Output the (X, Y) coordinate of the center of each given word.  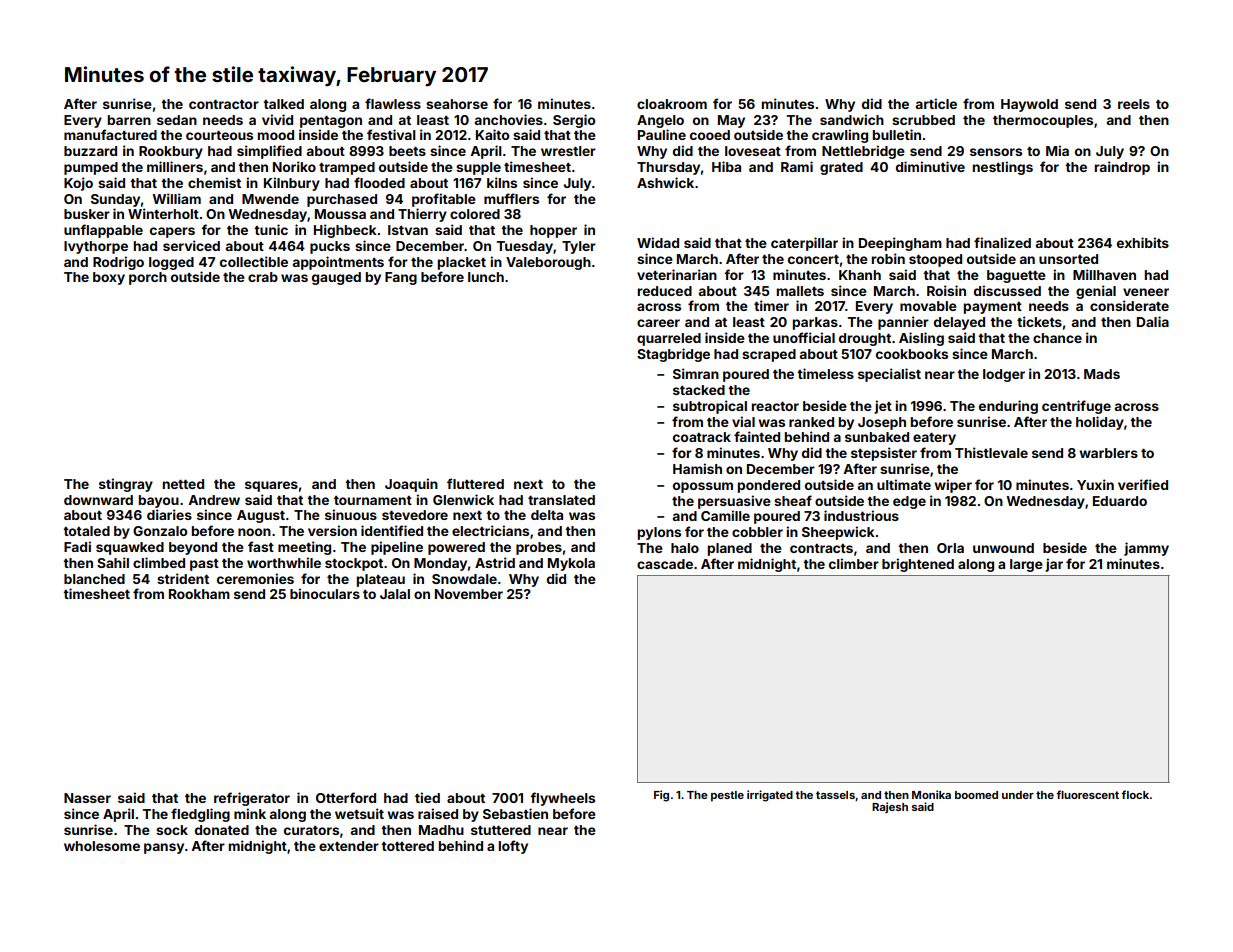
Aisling (921, 339)
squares (271, 486)
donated (222, 830)
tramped (347, 168)
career (658, 323)
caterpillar (804, 244)
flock (1135, 794)
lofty (513, 847)
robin (888, 258)
